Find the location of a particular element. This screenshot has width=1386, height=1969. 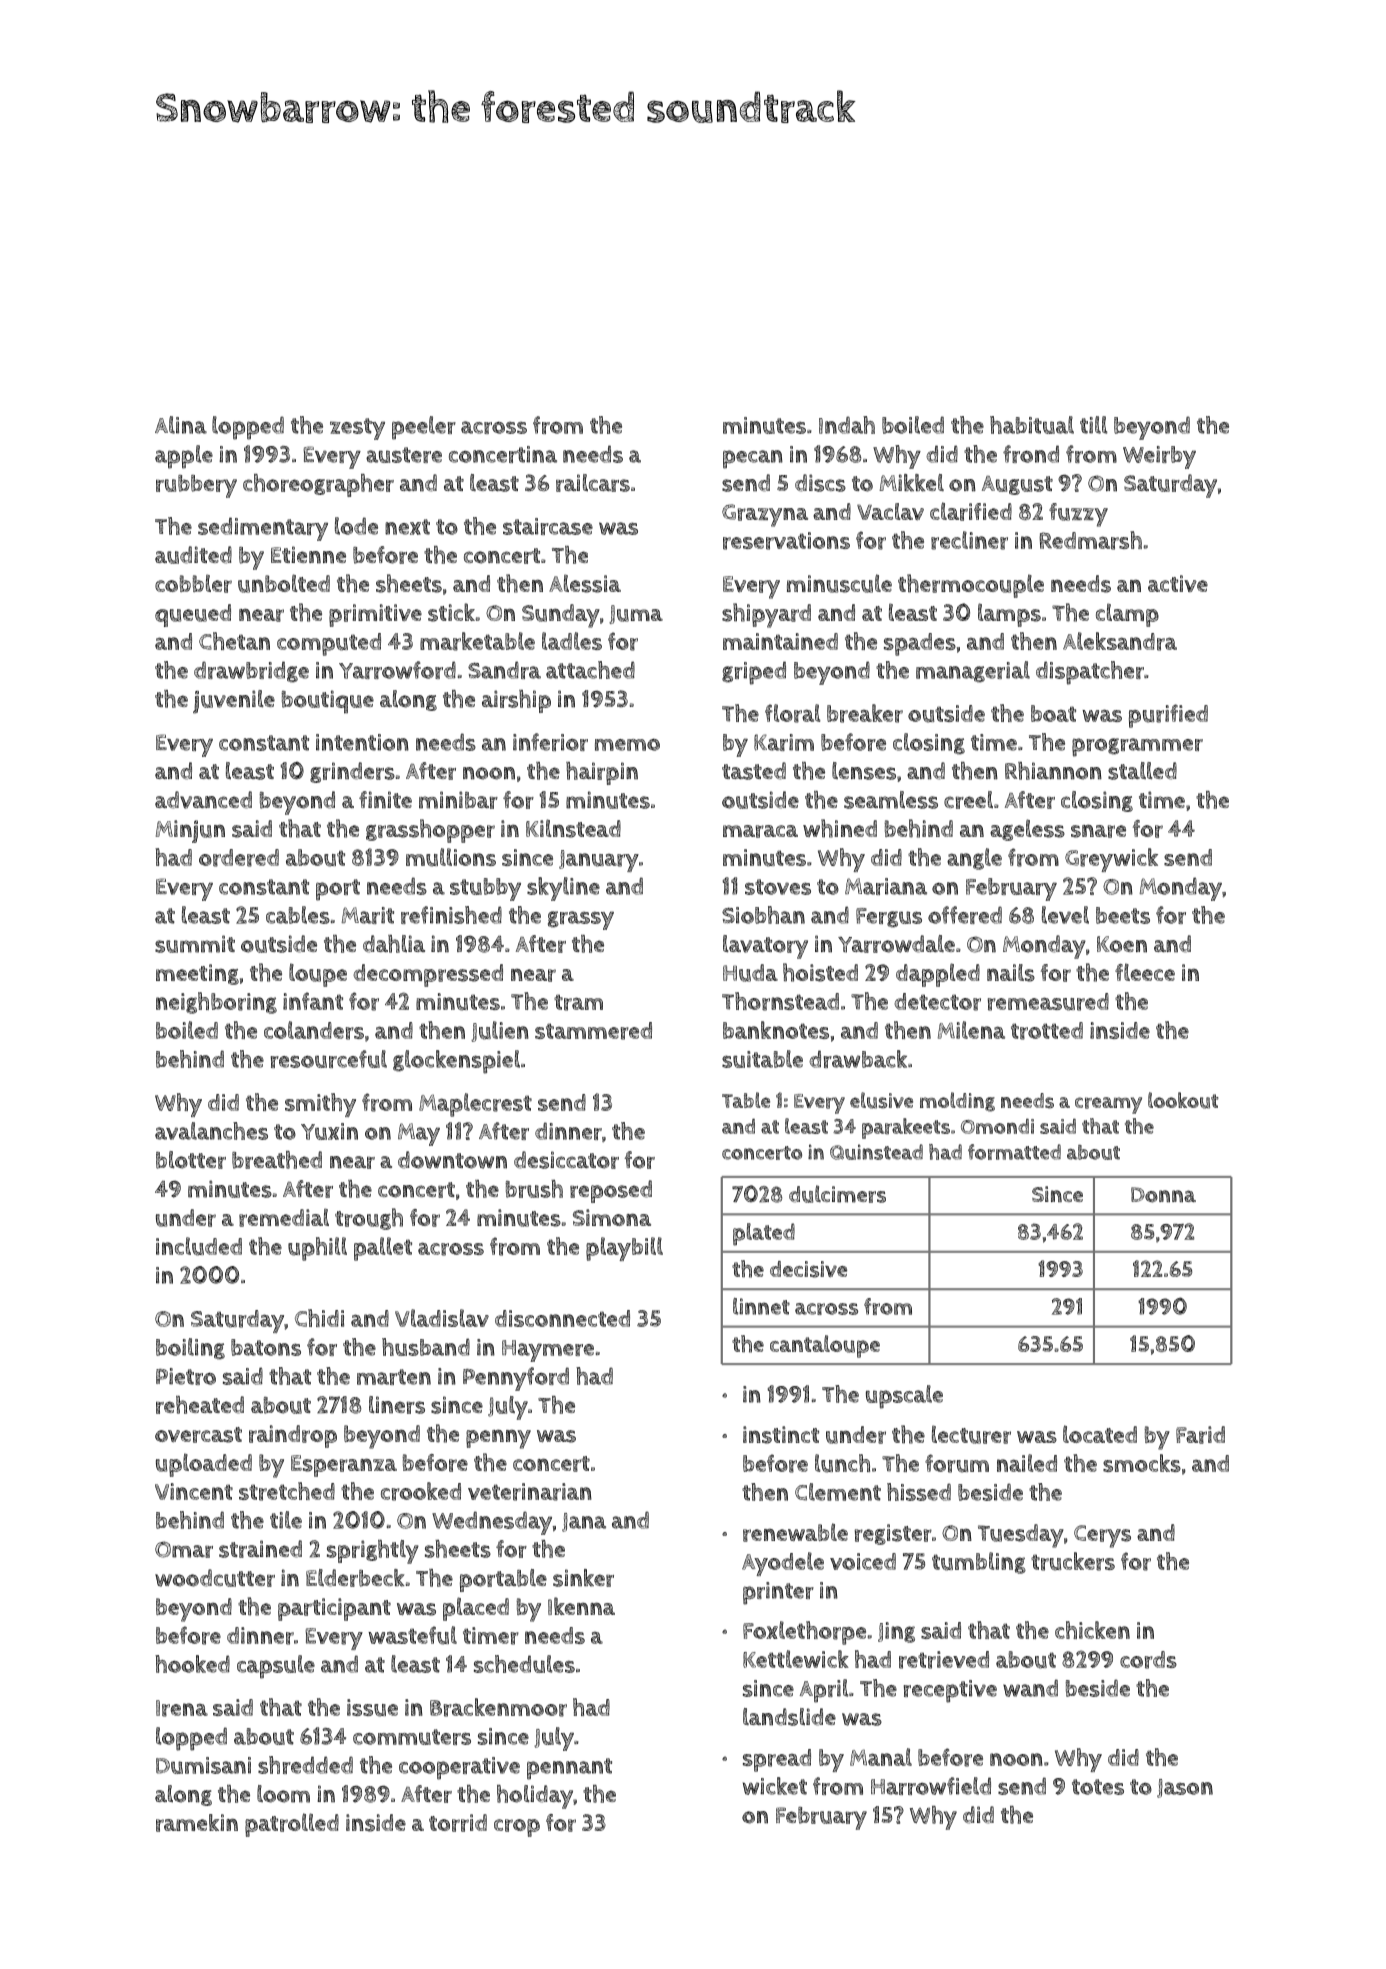

instinct is located at coordinates (781, 1435).
